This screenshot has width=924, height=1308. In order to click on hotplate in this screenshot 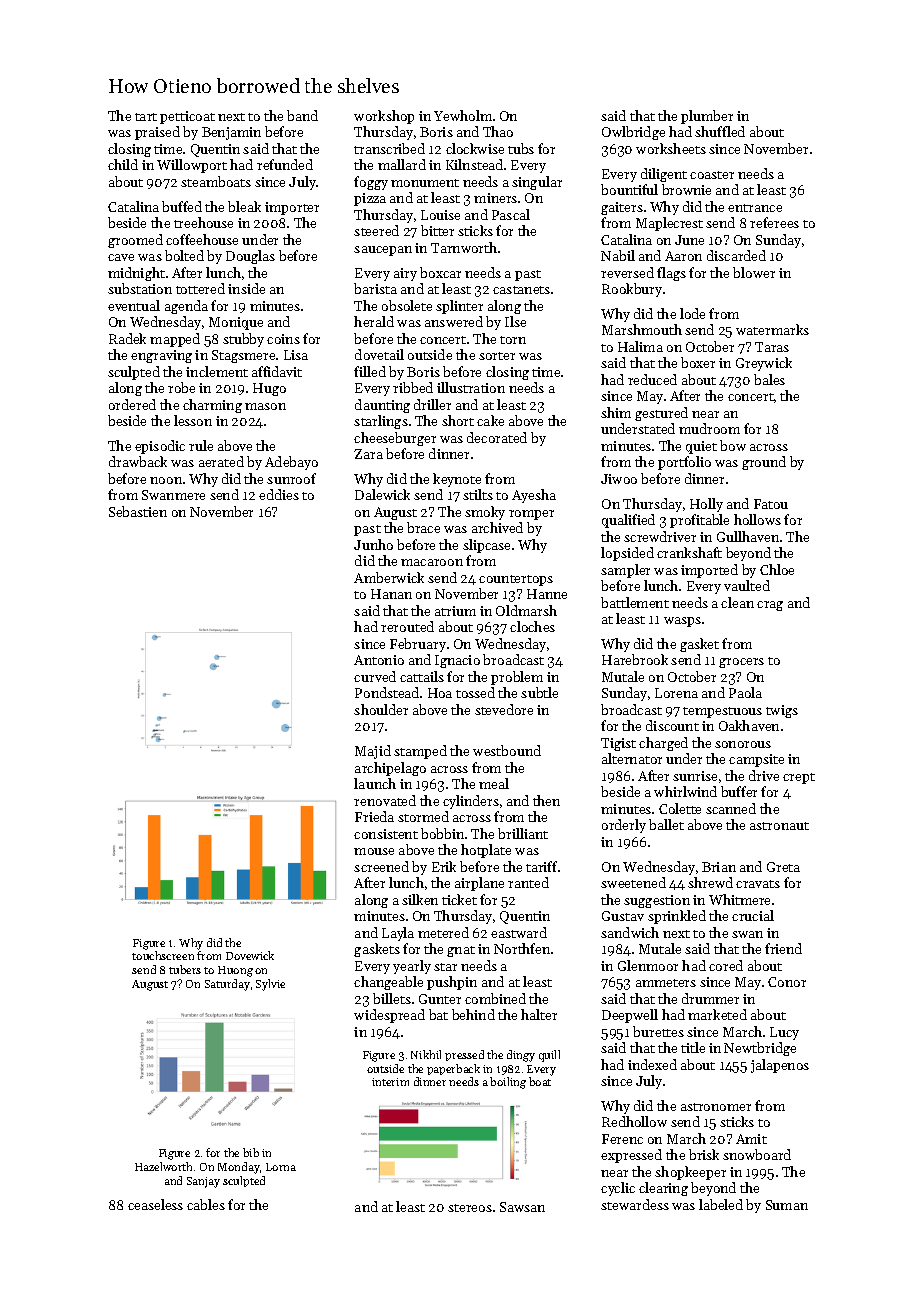, I will do `click(486, 851)`.
